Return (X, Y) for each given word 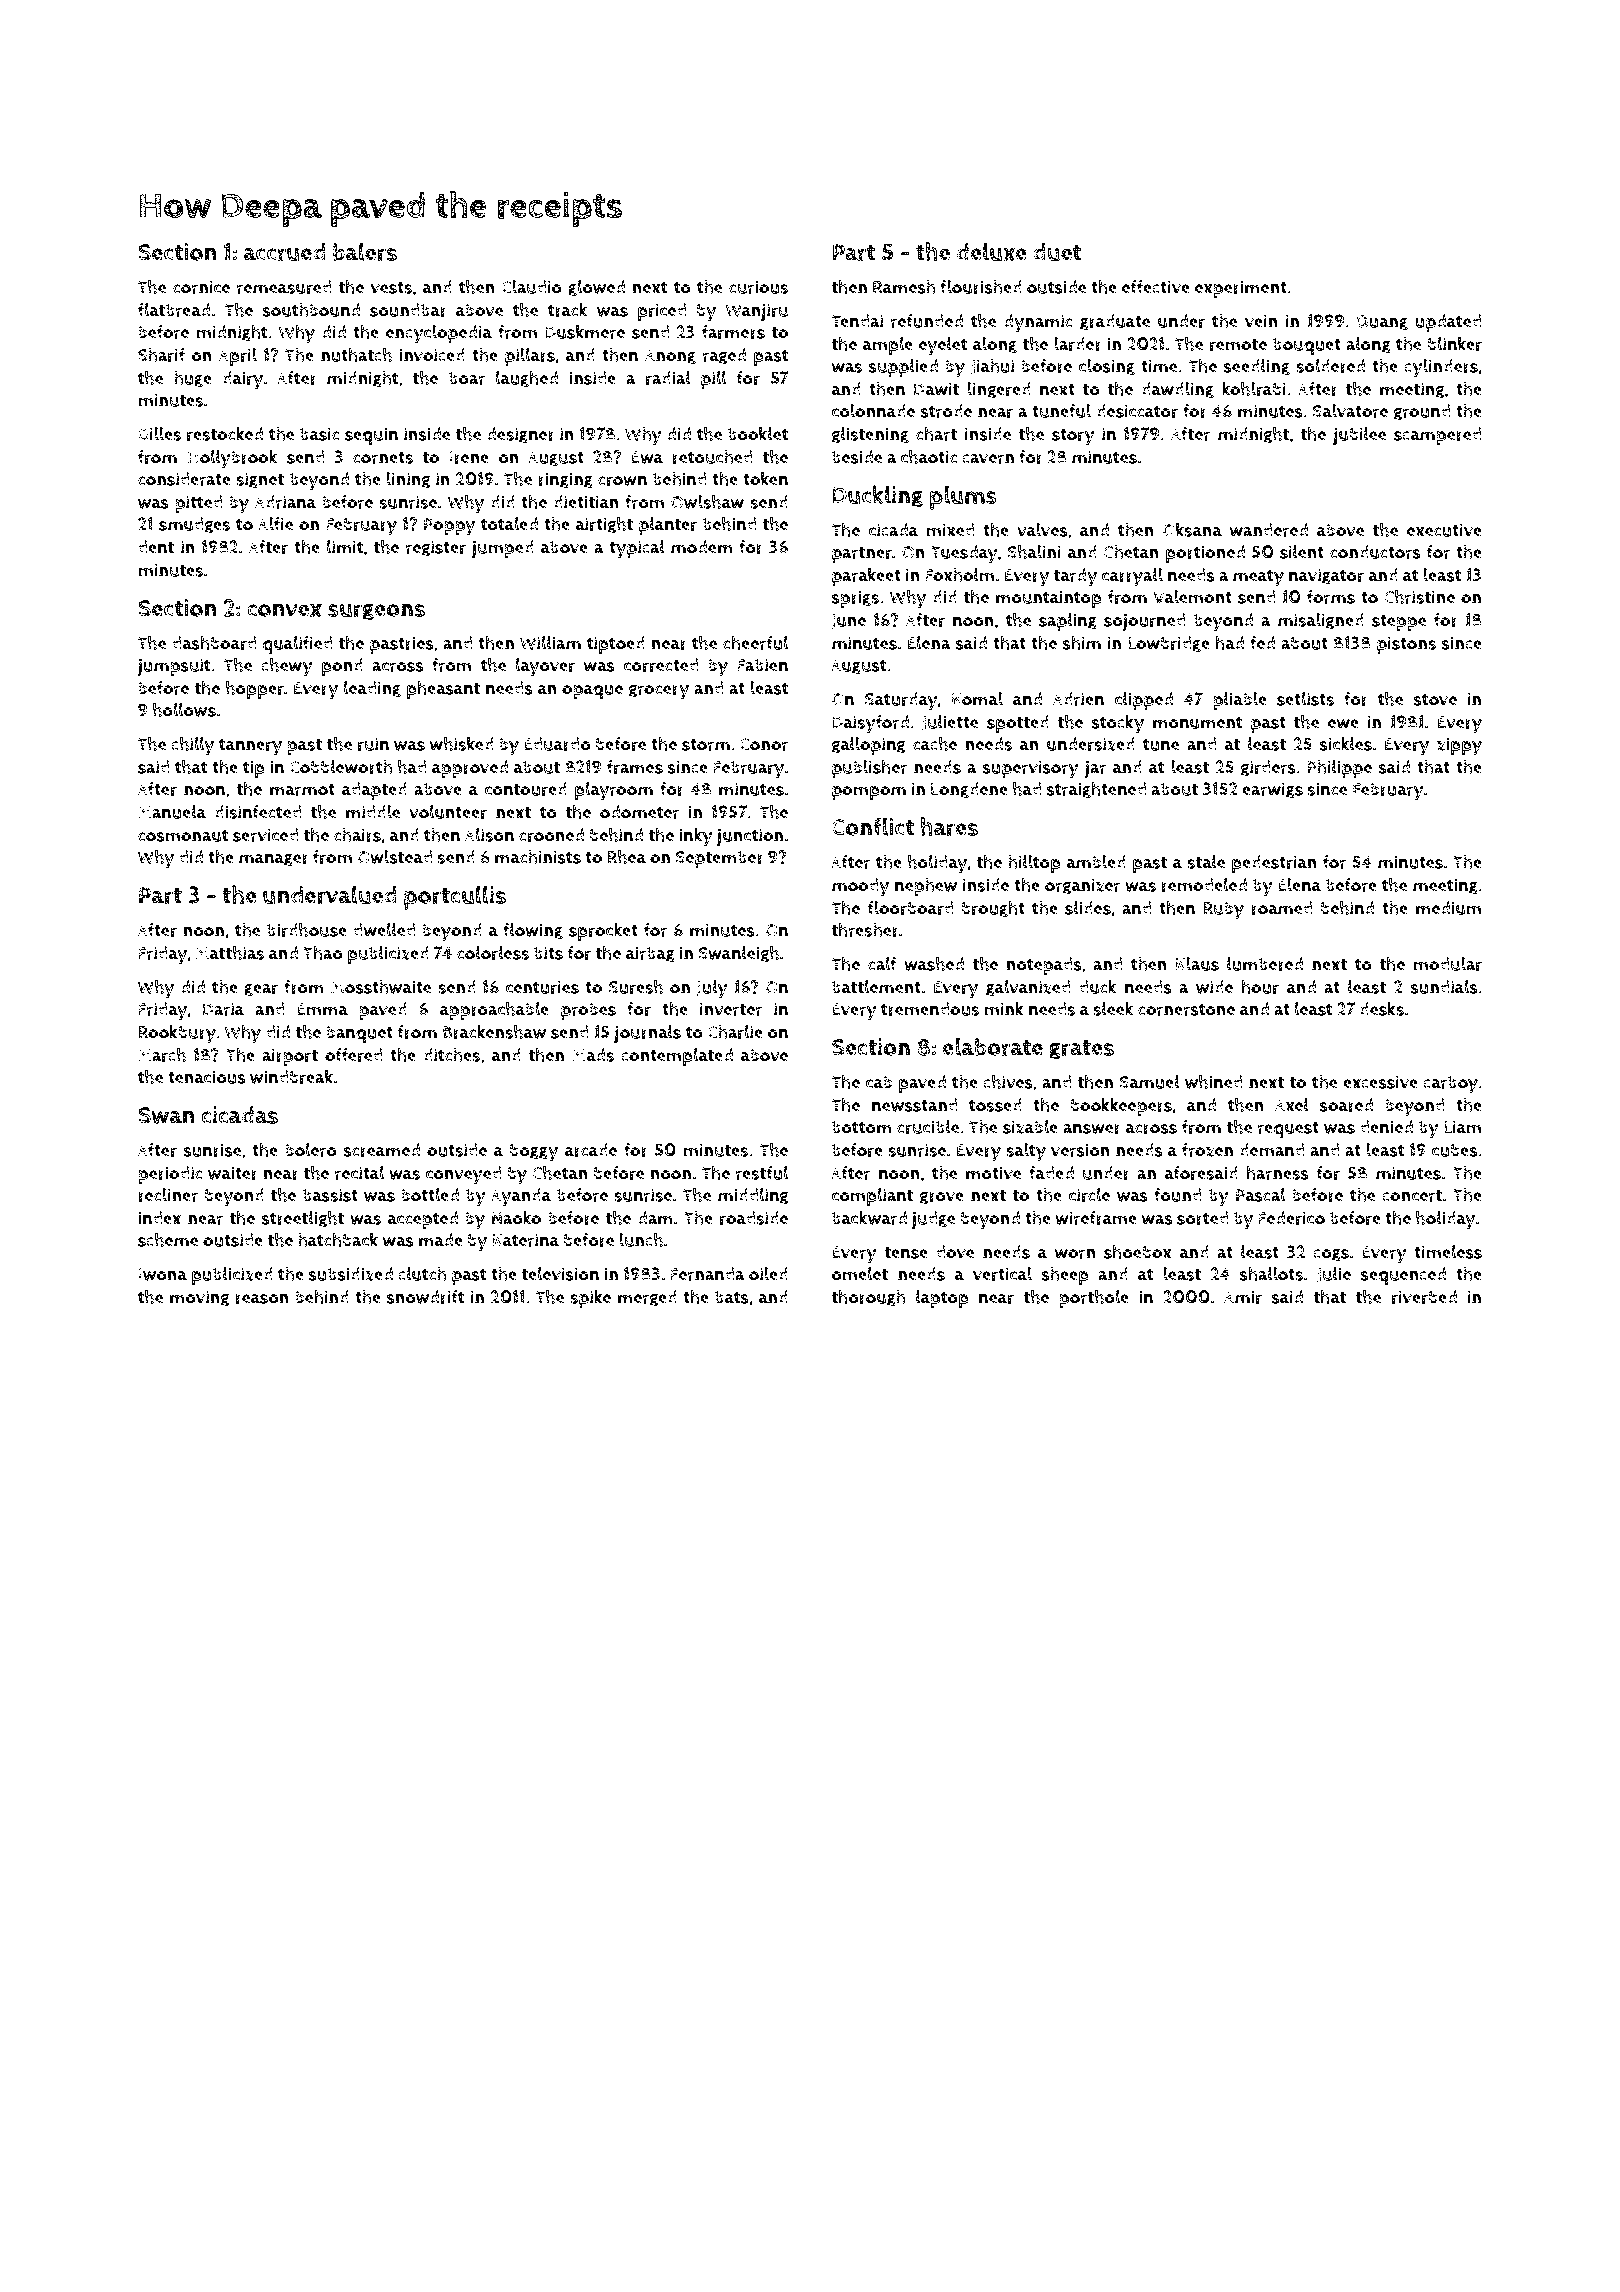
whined (1213, 1082)
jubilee (1359, 436)
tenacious (207, 1077)
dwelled (384, 930)
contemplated (677, 1057)
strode (946, 411)
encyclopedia (439, 334)
